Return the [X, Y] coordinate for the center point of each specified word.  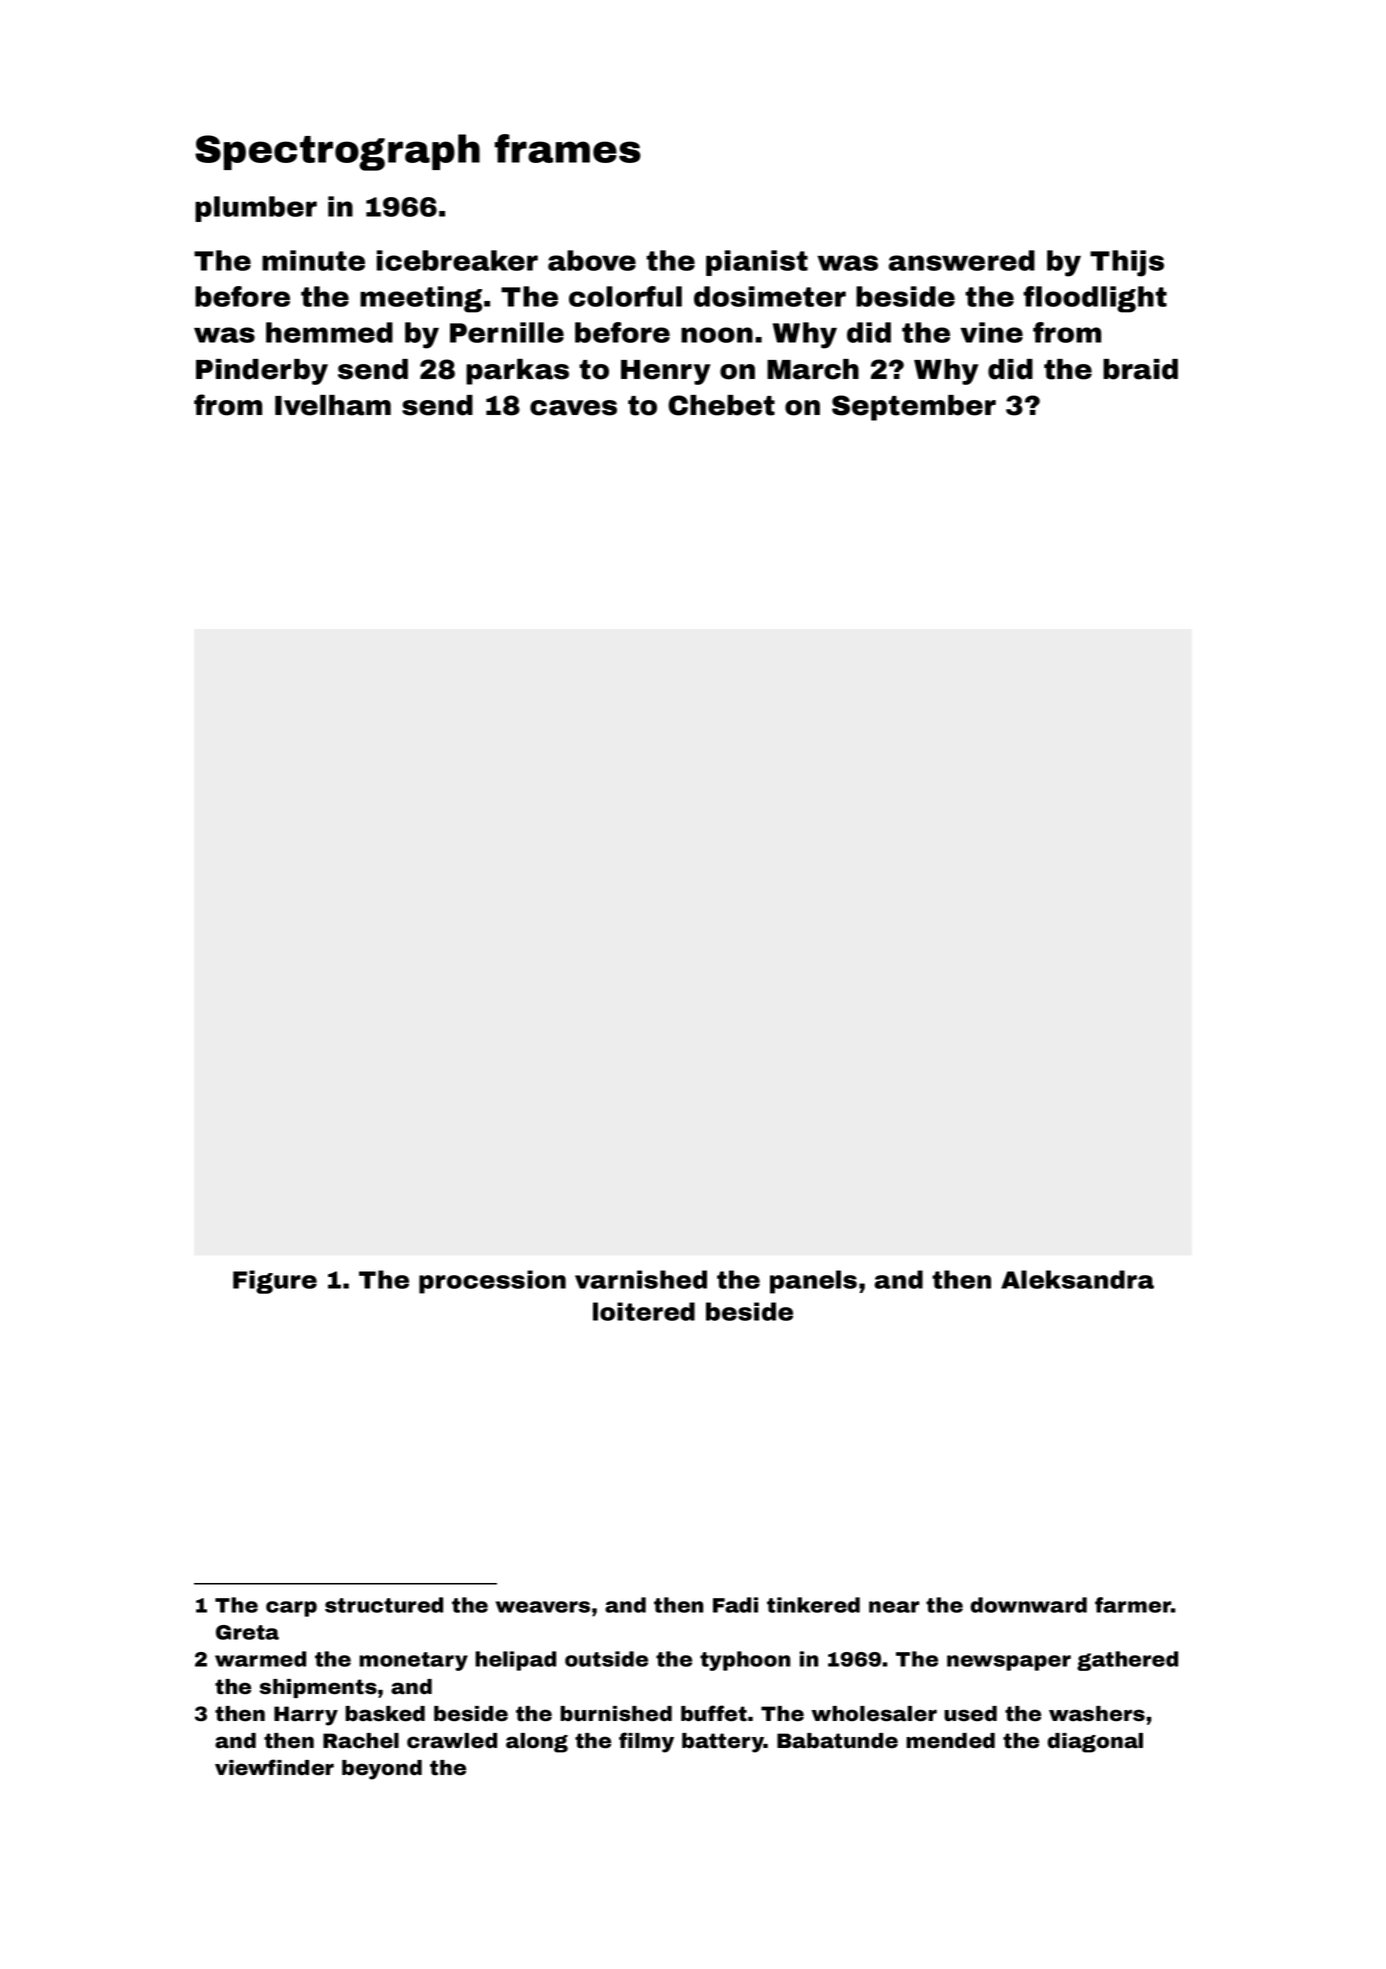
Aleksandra [1077, 1279]
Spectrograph [337, 152]
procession [492, 1282]
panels [813, 1282]
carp [291, 1609]
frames [568, 148]
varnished [641, 1279]
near [894, 1607]
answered [962, 260]
